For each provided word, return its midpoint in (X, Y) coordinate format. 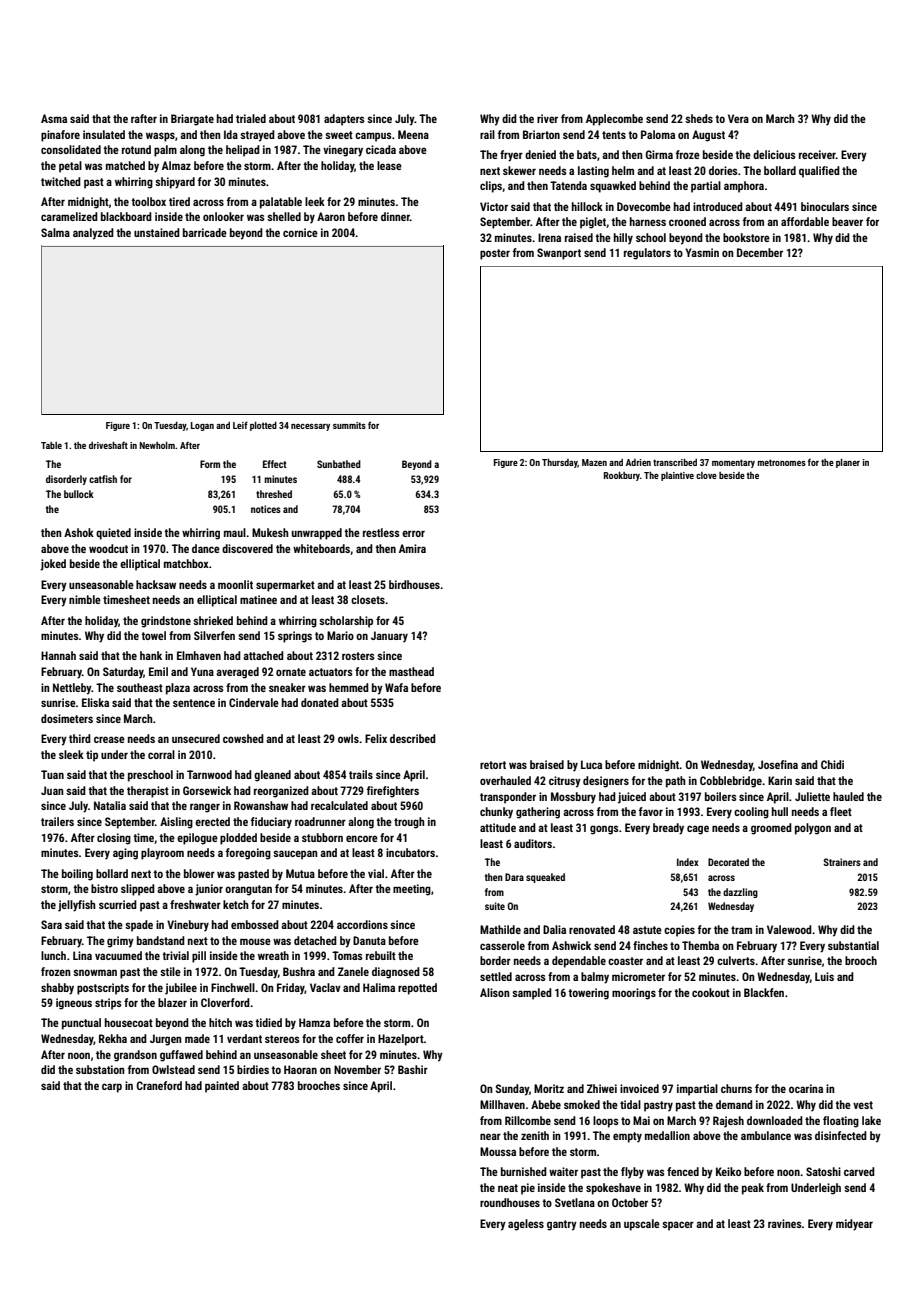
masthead (411, 671)
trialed (251, 118)
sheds (699, 118)
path (676, 782)
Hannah (58, 655)
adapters (344, 120)
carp (112, 1088)
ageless (526, 1225)
